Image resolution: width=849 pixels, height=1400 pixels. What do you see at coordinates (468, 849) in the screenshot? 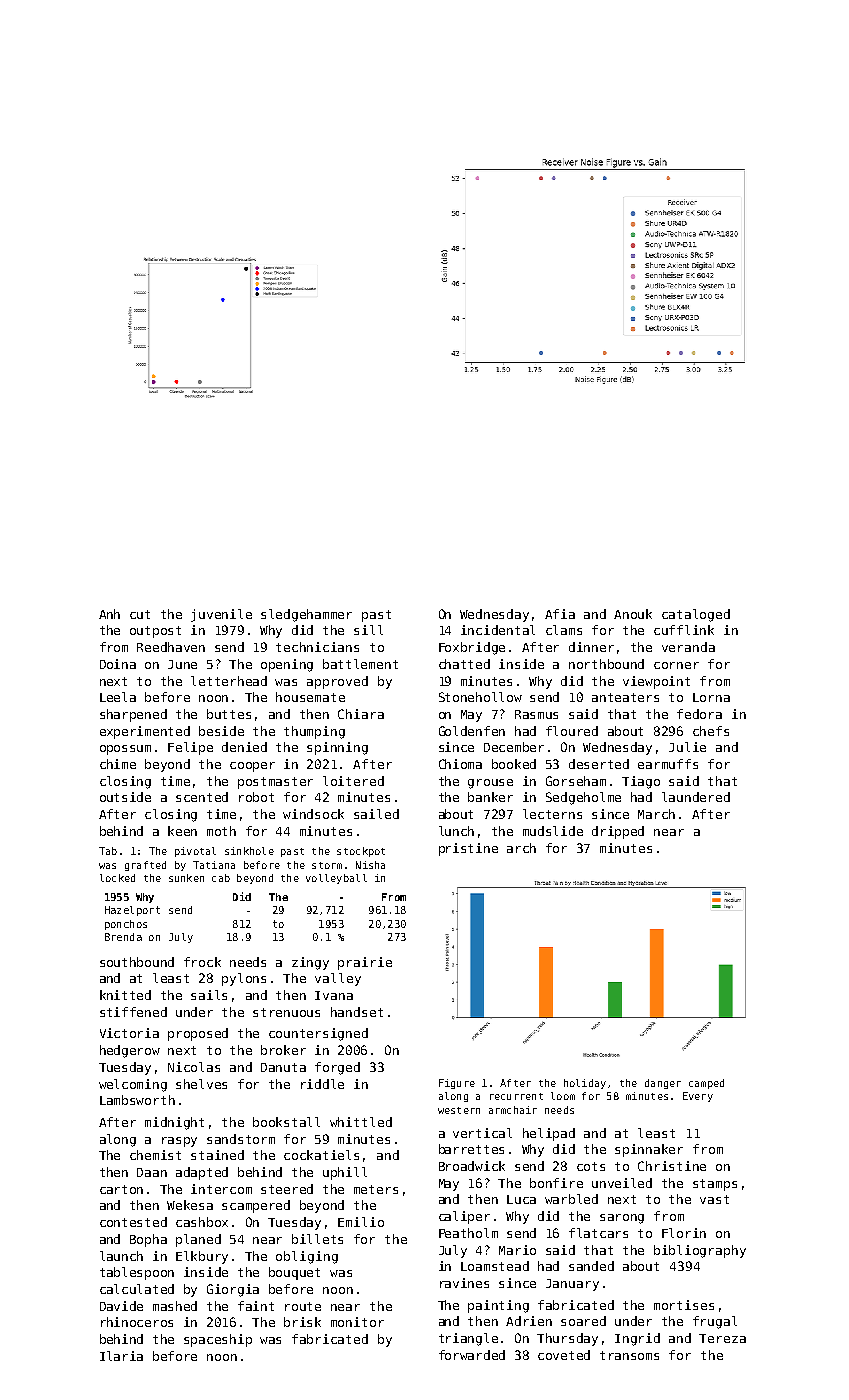
I see `pristine` at bounding box center [468, 849].
